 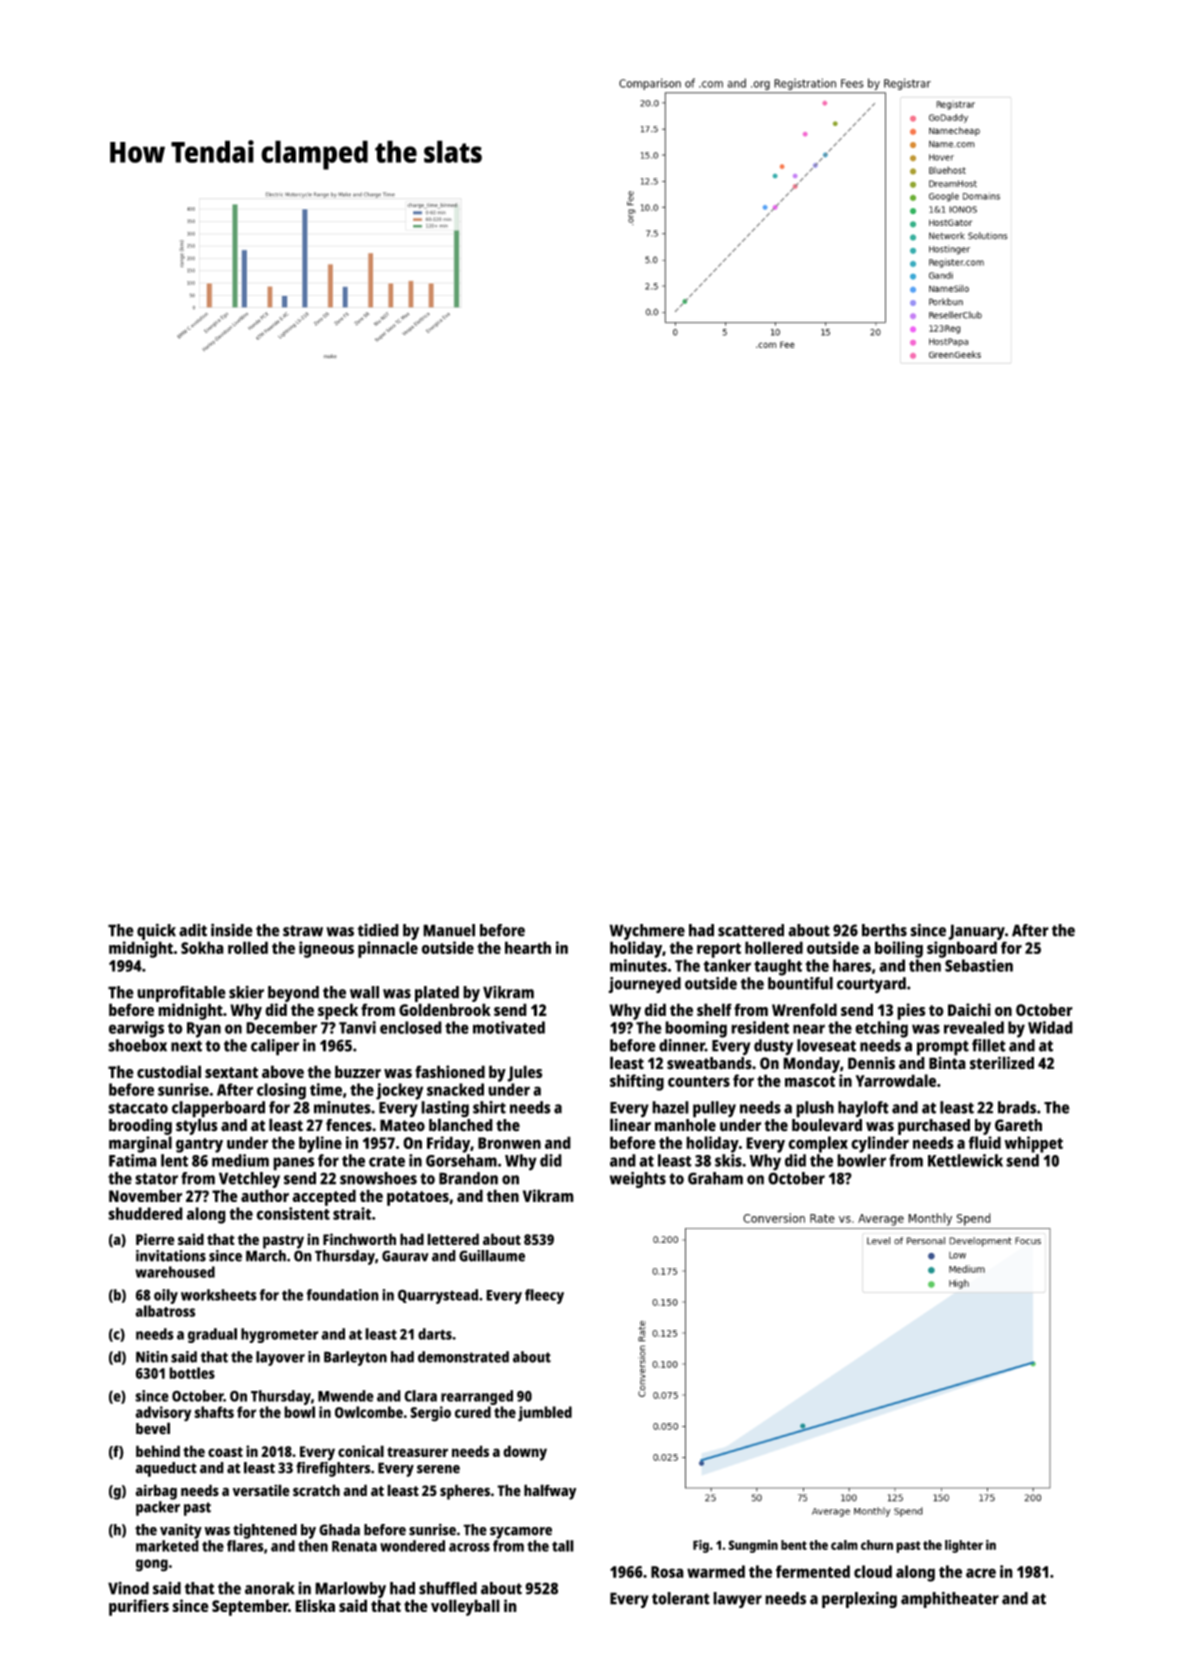 What do you see at coordinates (315, 1605) in the page?
I see `Eliska` at bounding box center [315, 1605].
